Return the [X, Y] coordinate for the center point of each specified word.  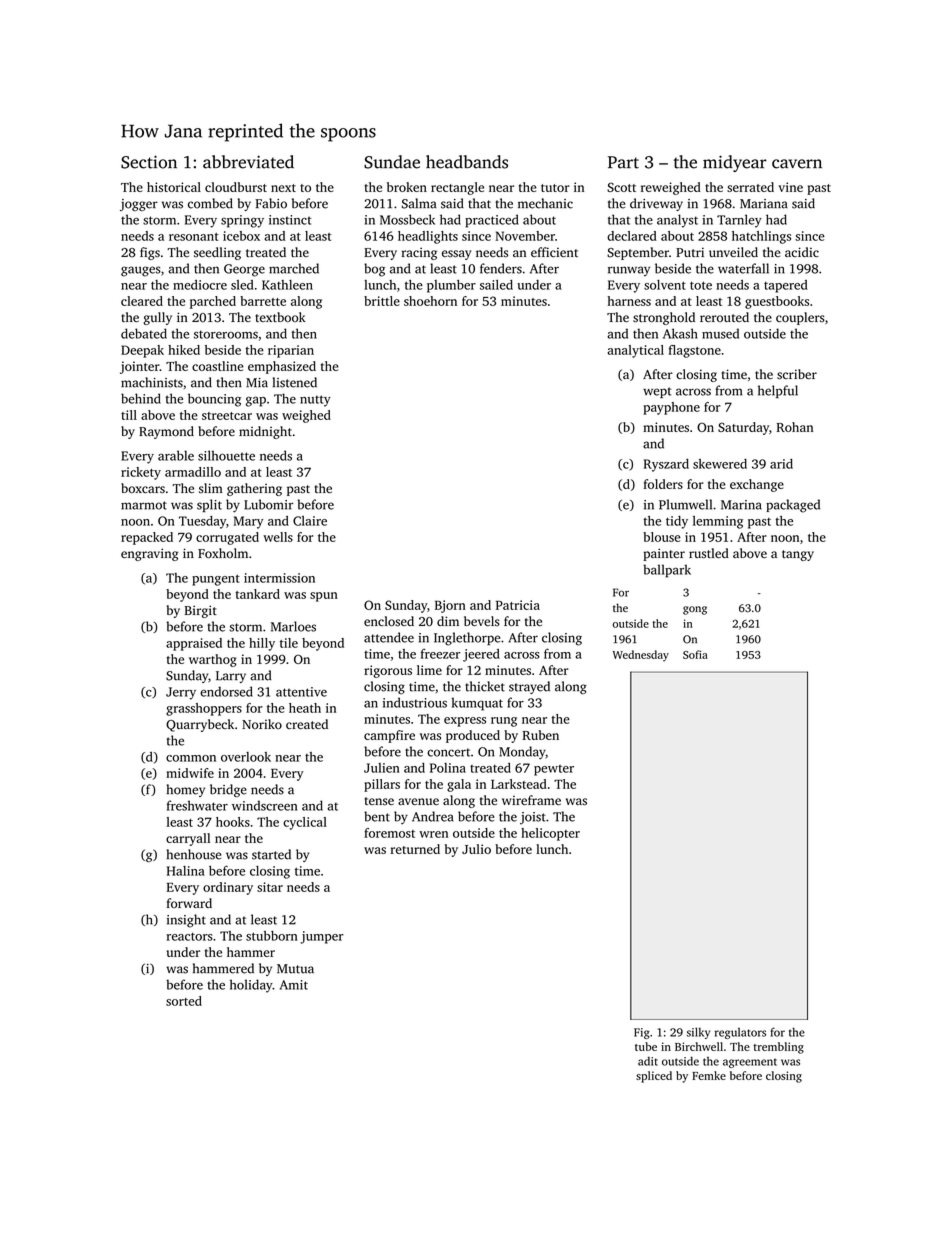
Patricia [518, 605]
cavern [797, 164]
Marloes [293, 626]
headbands [467, 162]
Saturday [743, 428]
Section [149, 162]
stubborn [272, 936]
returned [415, 849]
